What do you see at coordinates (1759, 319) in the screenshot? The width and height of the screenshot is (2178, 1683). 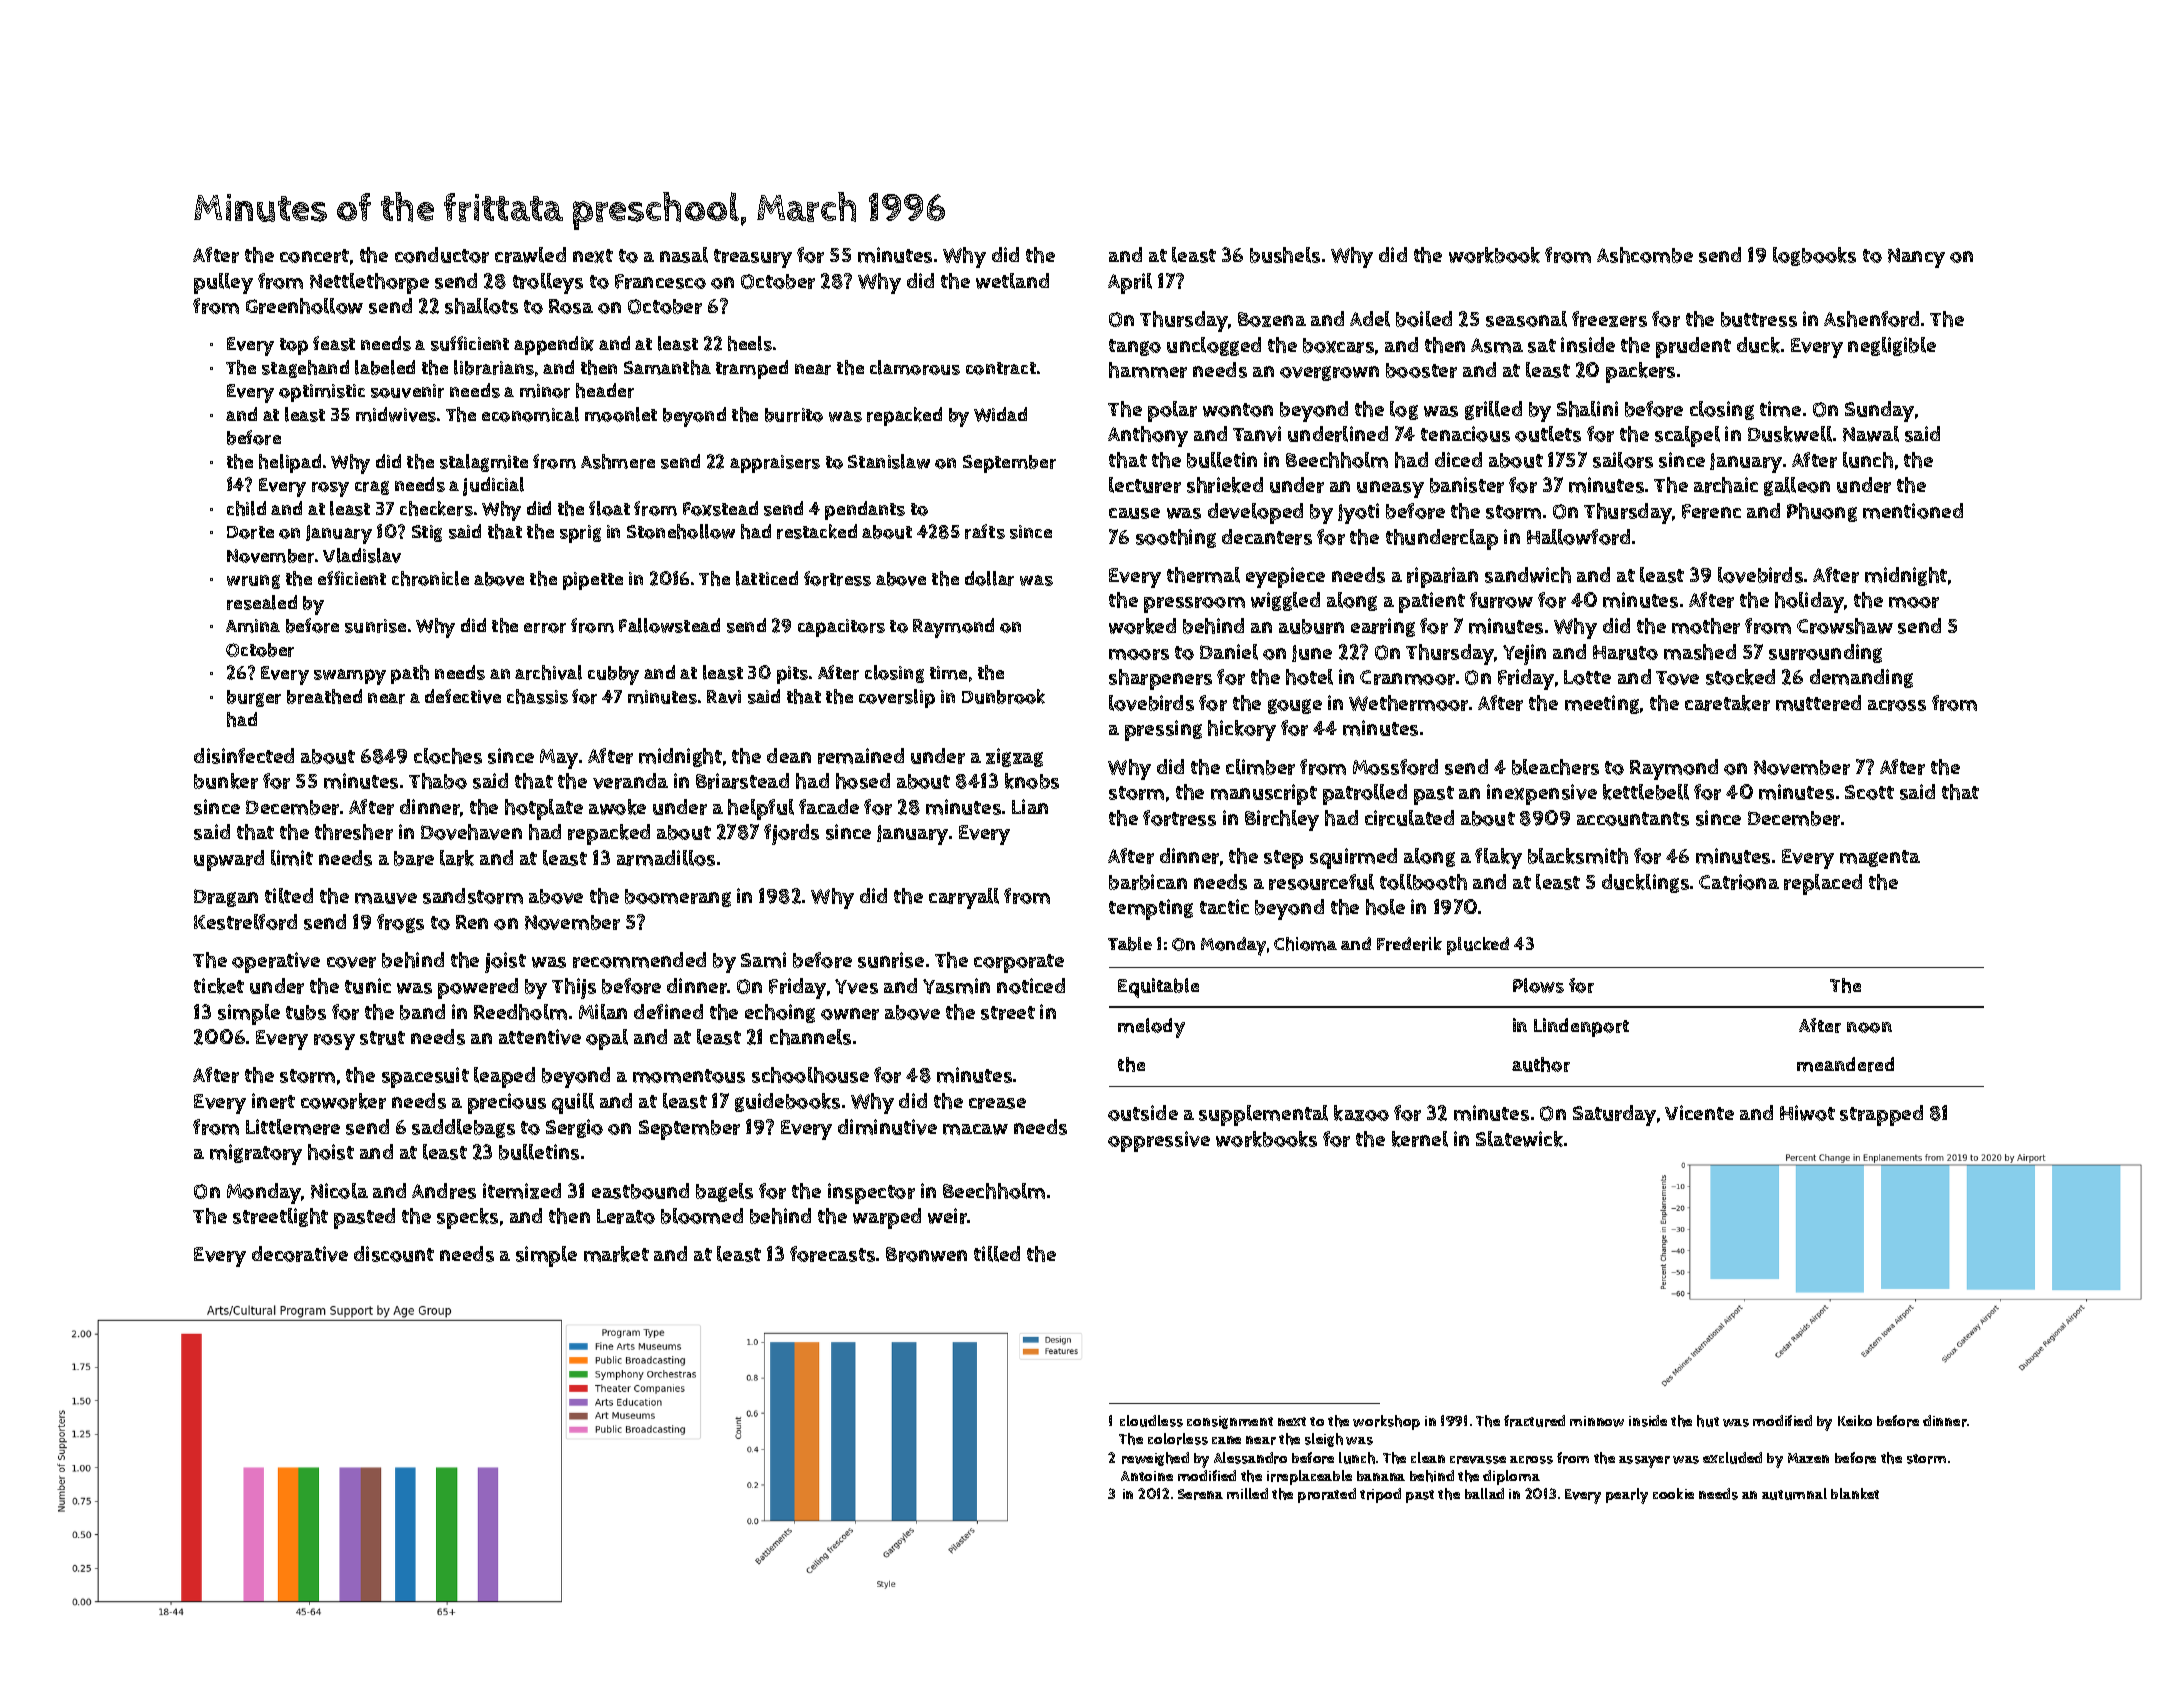 I see `buttress` at bounding box center [1759, 319].
